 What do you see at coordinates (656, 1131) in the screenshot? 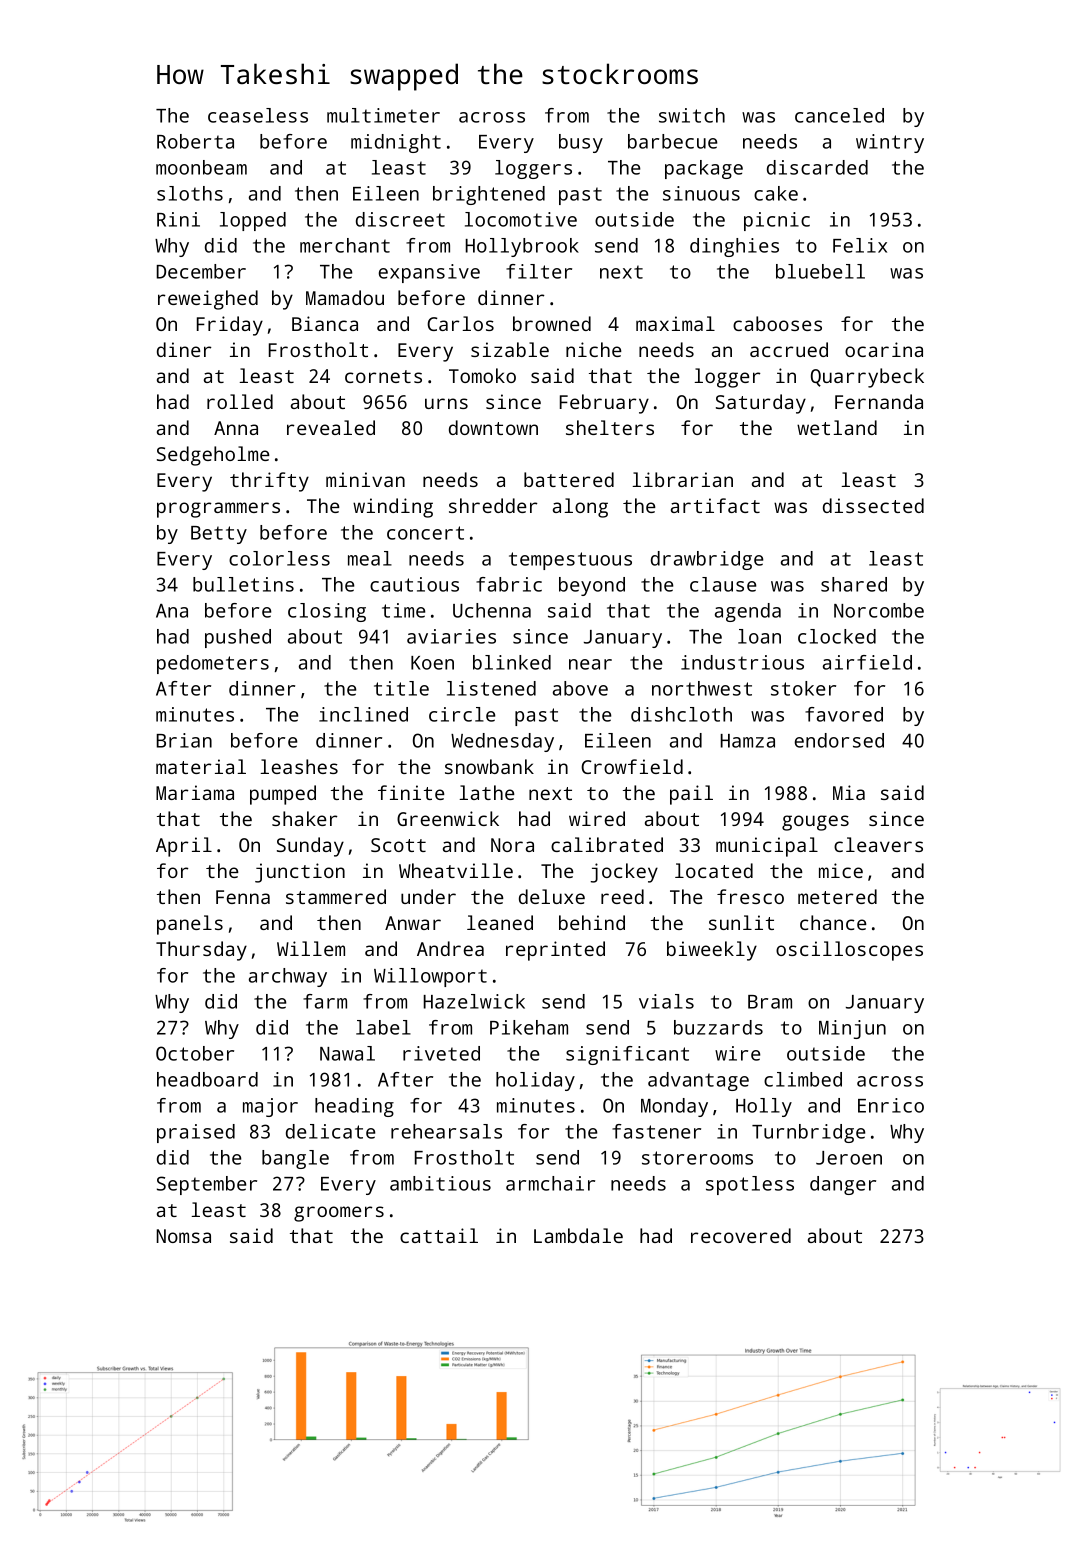
I see `fastener` at bounding box center [656, 1131].
